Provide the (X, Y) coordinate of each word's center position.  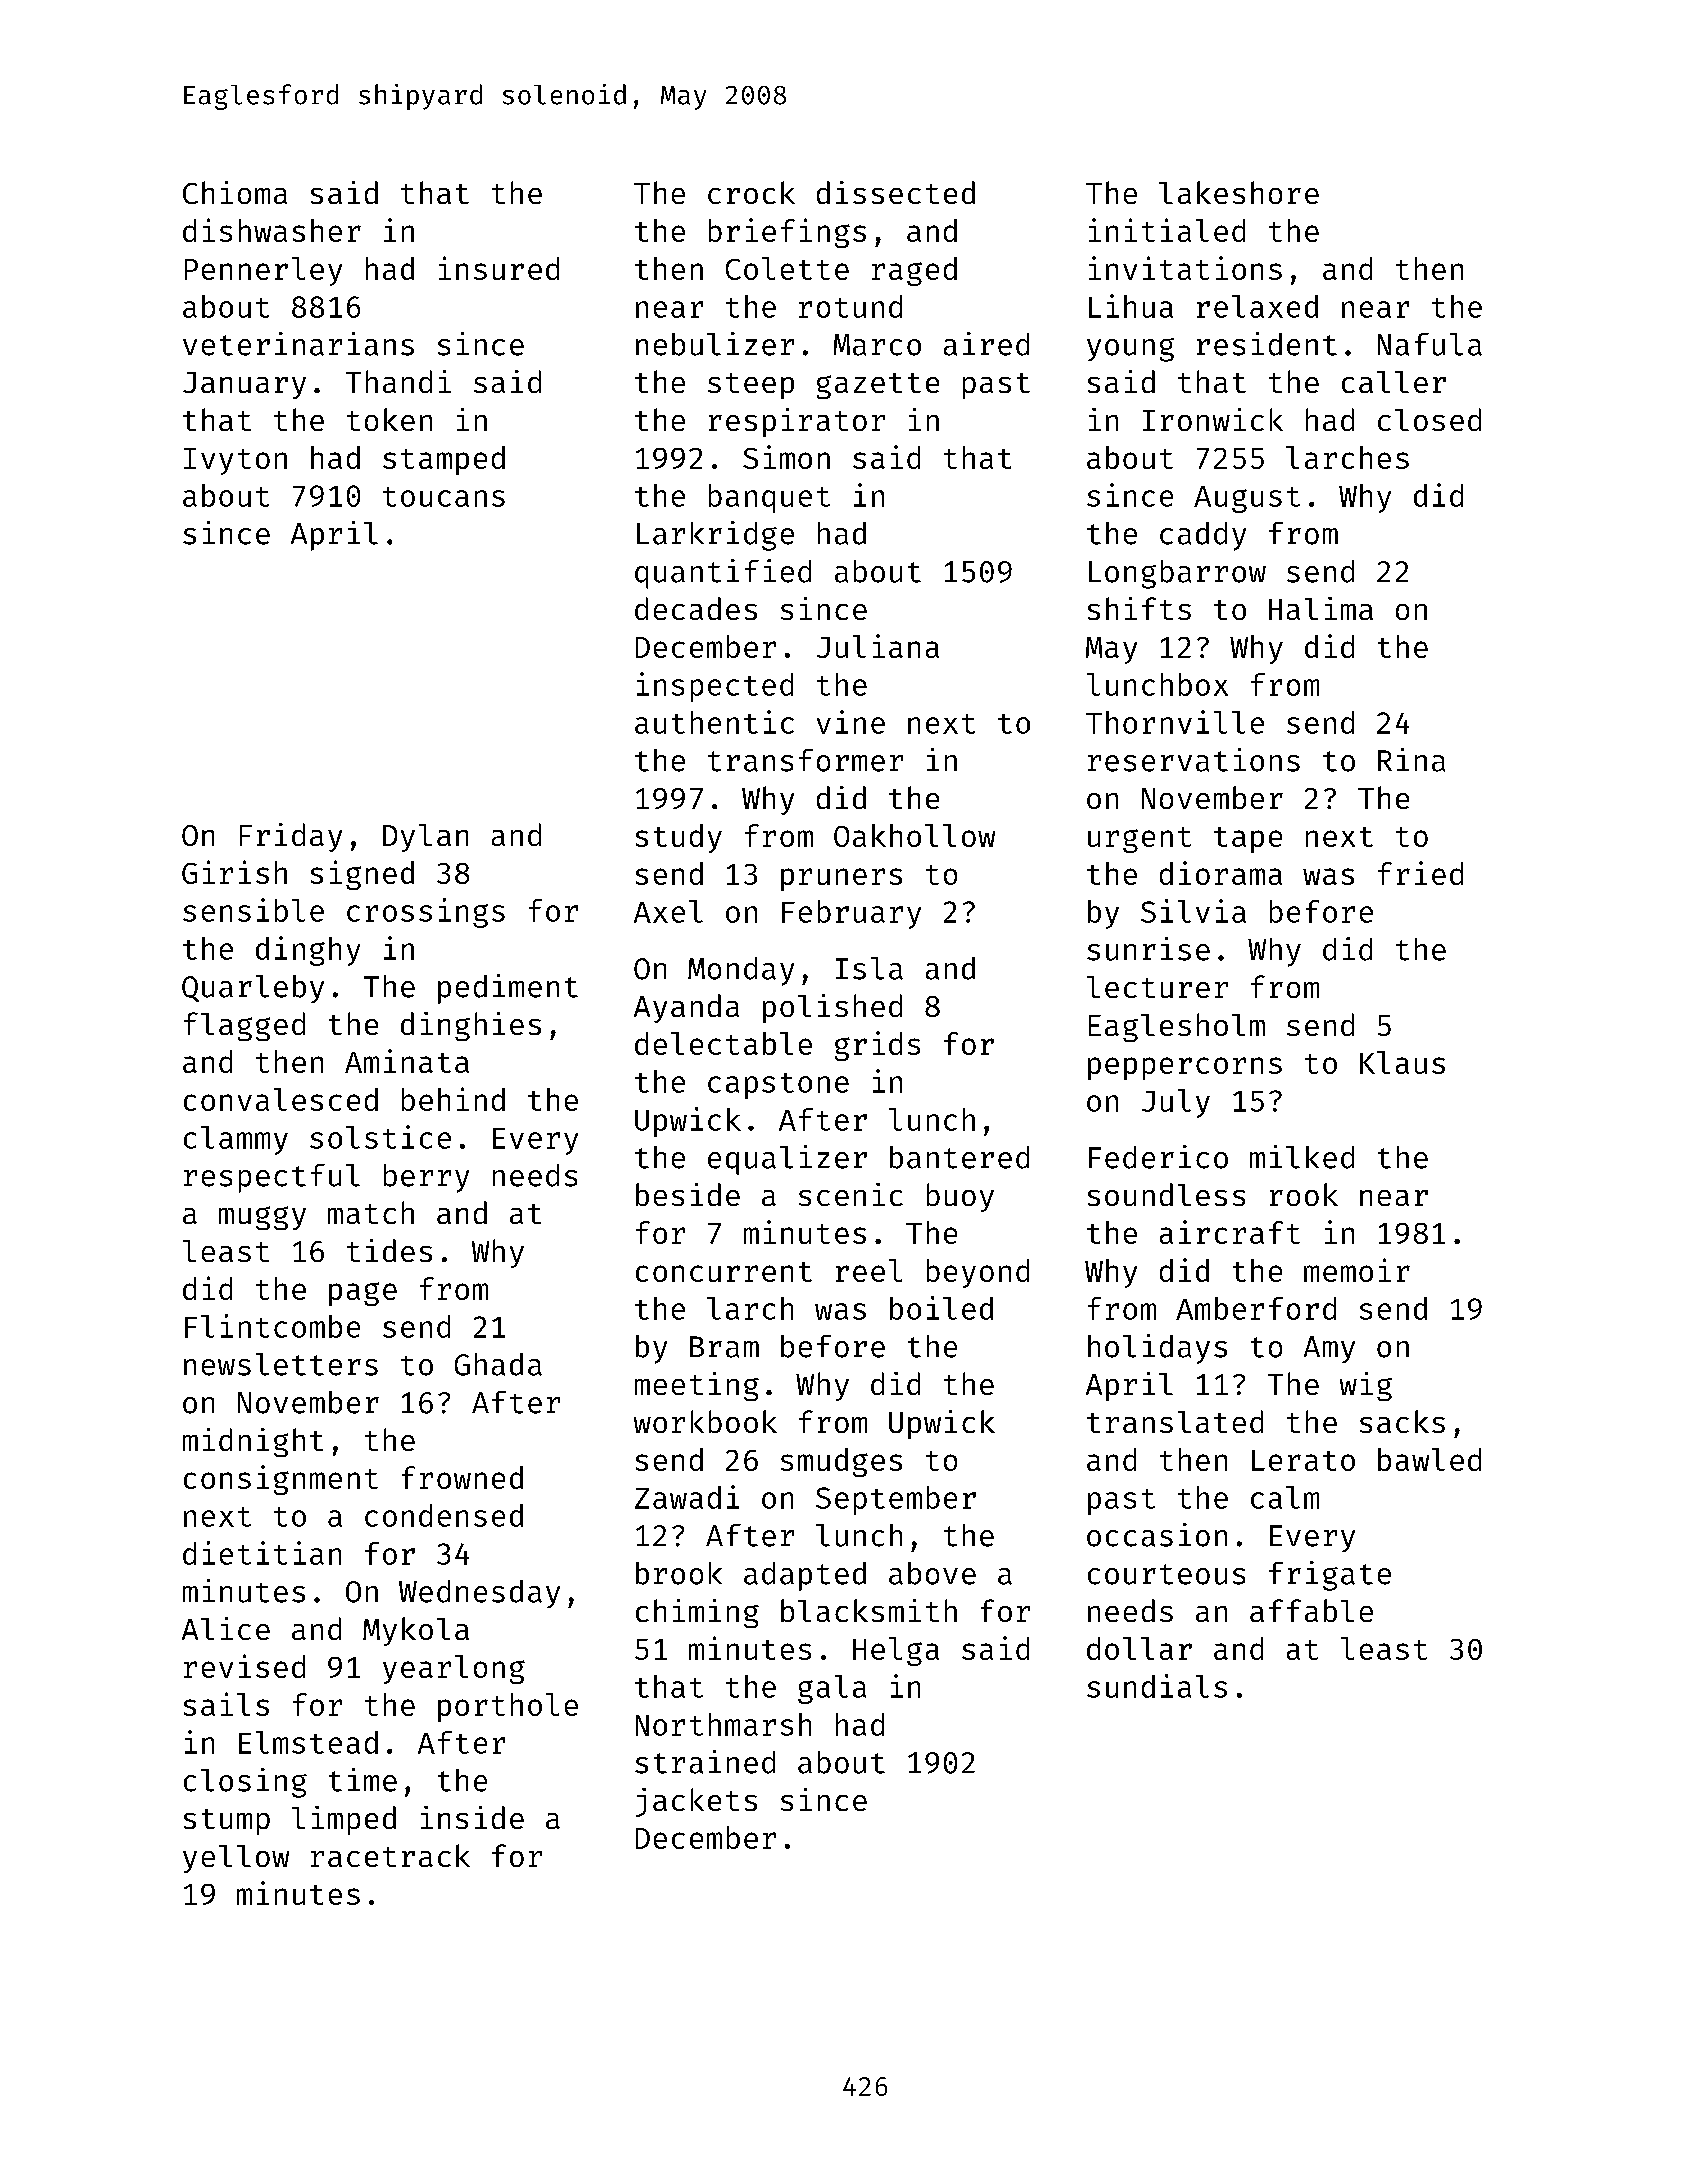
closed (1429, 419)
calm (1285, 1497)
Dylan (425, 838)
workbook (705, 1421)
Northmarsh (723, 1724)
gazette (878, 386)
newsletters (281, 1364)
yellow (236, 1859)
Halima (1321, 608)
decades (696, 608)
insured (499, 268)
